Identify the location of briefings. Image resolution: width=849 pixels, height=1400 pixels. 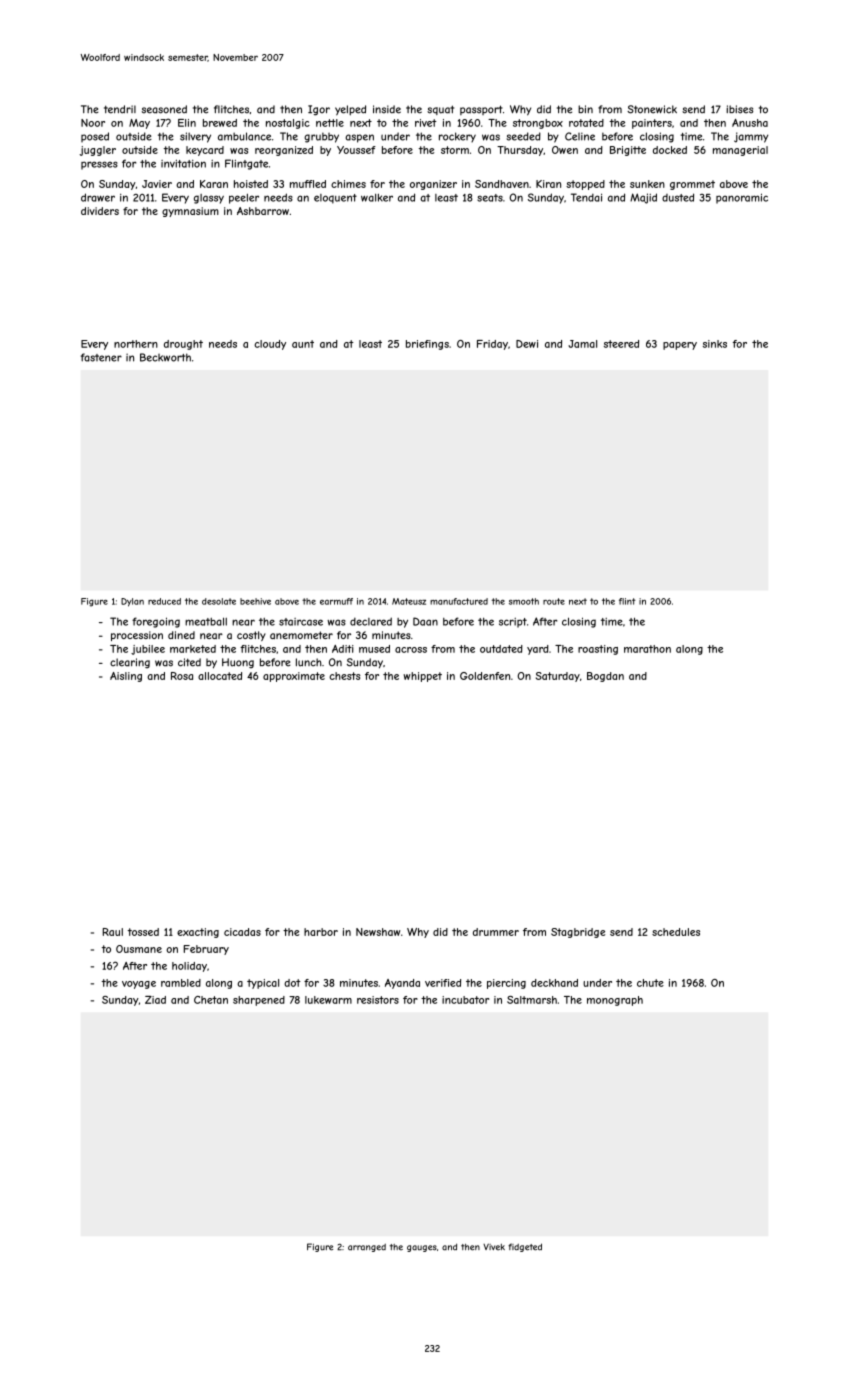
(427, 345).
